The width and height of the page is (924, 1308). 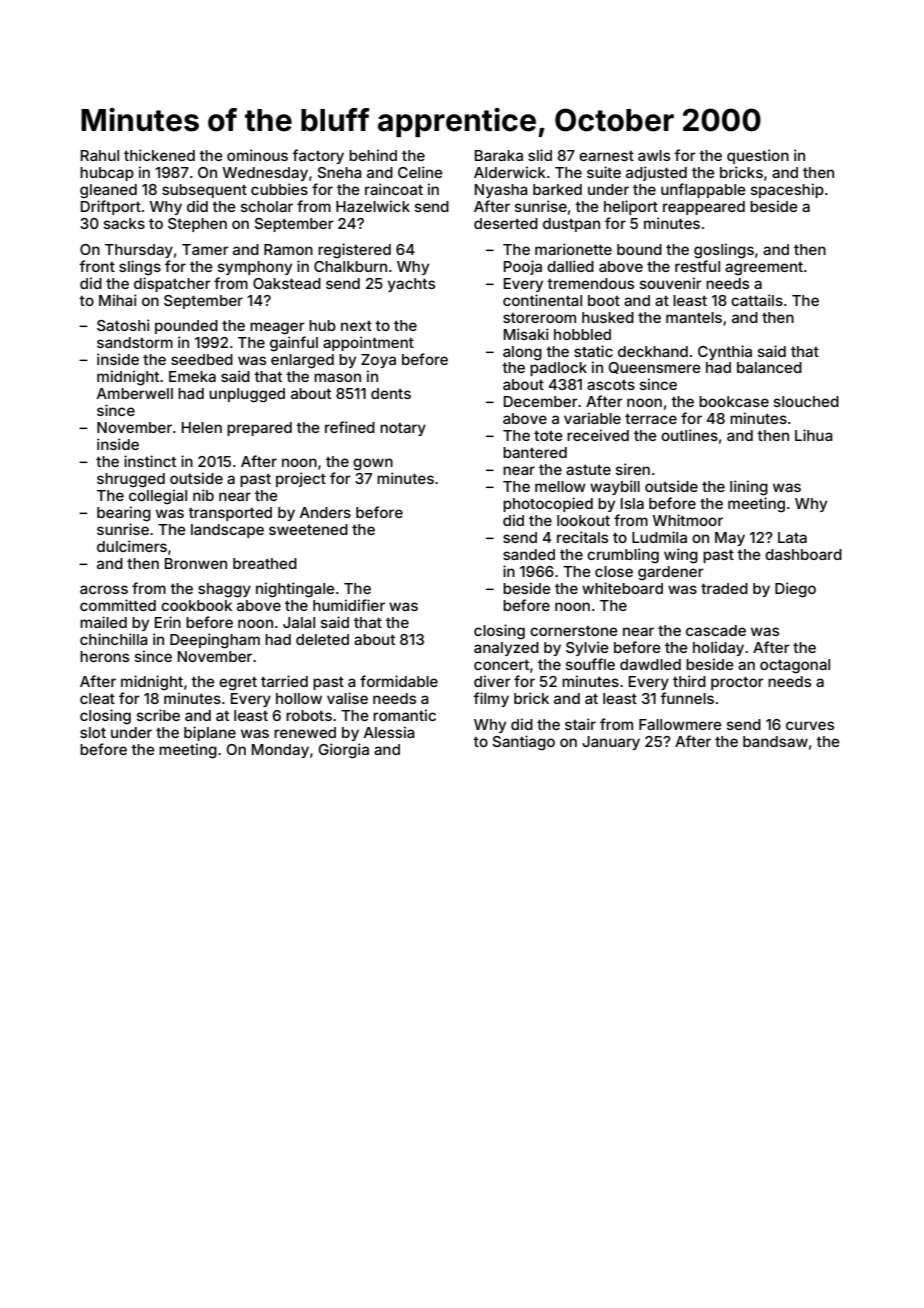 What do you see at coordinates (535, 452) in the page?
I see `bantered` at bounding box center [535, 452].
